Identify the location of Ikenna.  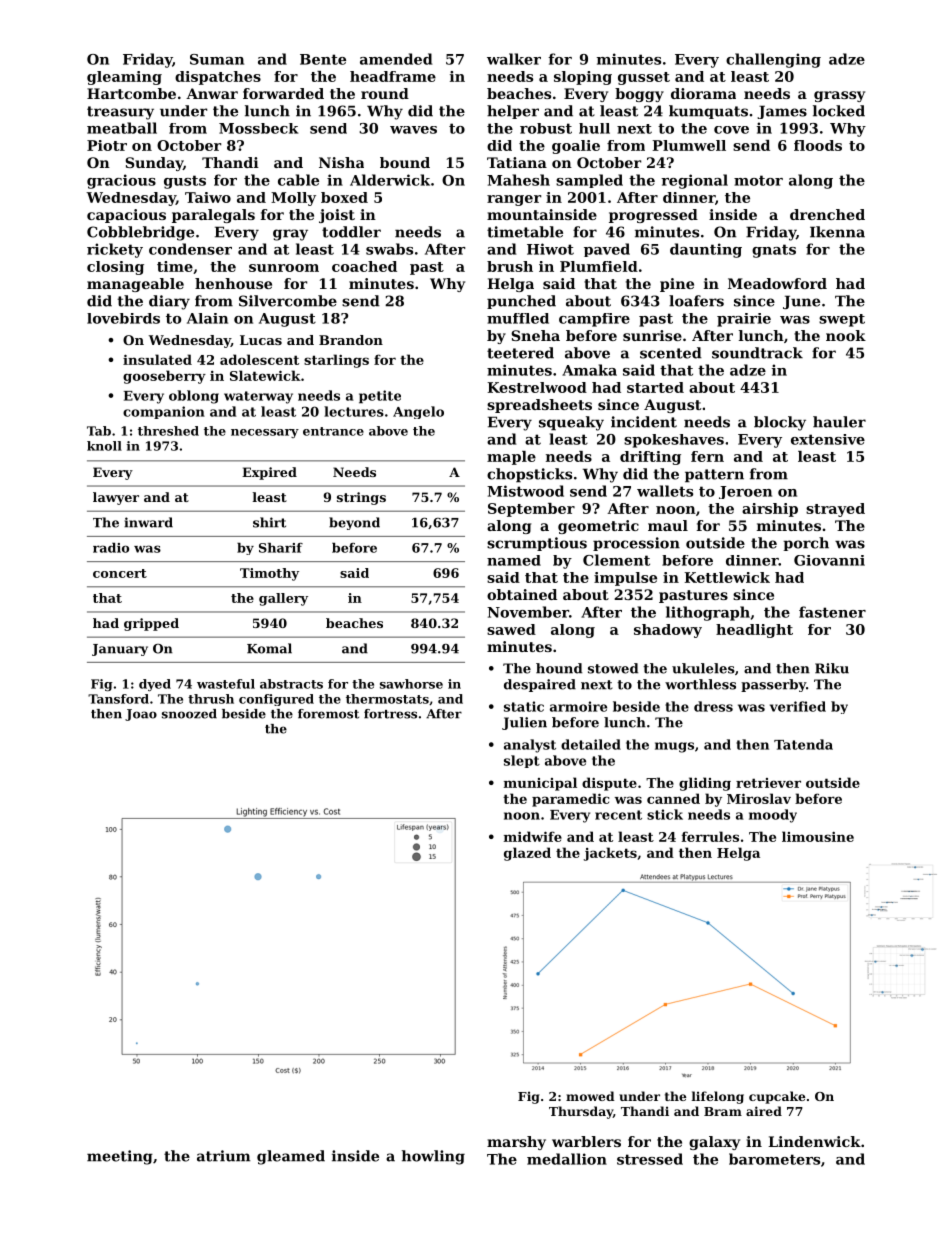
(837, 232).
